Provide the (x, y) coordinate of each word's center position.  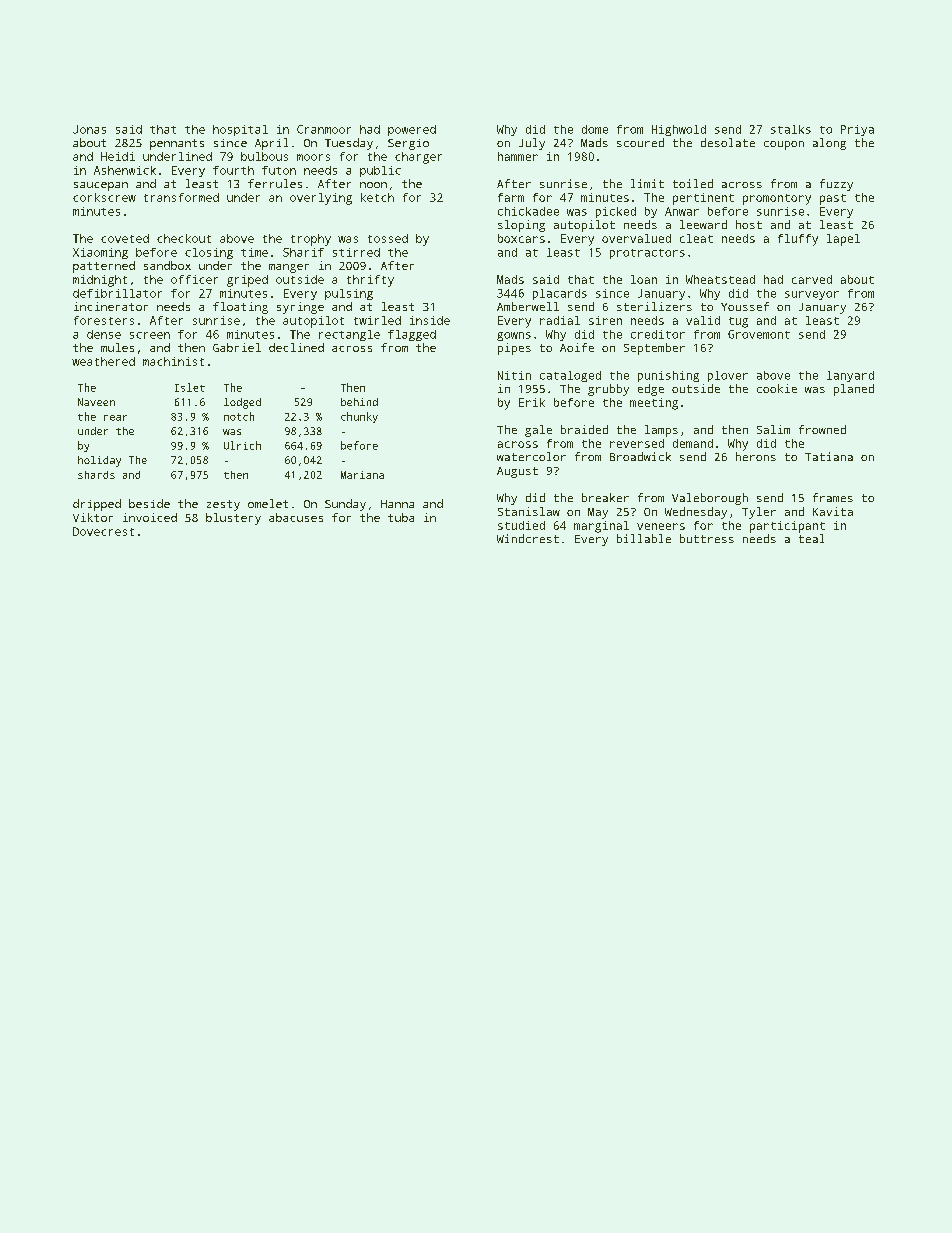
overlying (321, 199)
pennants (177, 144)
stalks (791, 129)
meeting (654, 404)
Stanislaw (529, 511)
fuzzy (836, 185)
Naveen (96, 402)
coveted (125, 238)
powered (412, 130)
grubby (608, 390)
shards (96, 475)
